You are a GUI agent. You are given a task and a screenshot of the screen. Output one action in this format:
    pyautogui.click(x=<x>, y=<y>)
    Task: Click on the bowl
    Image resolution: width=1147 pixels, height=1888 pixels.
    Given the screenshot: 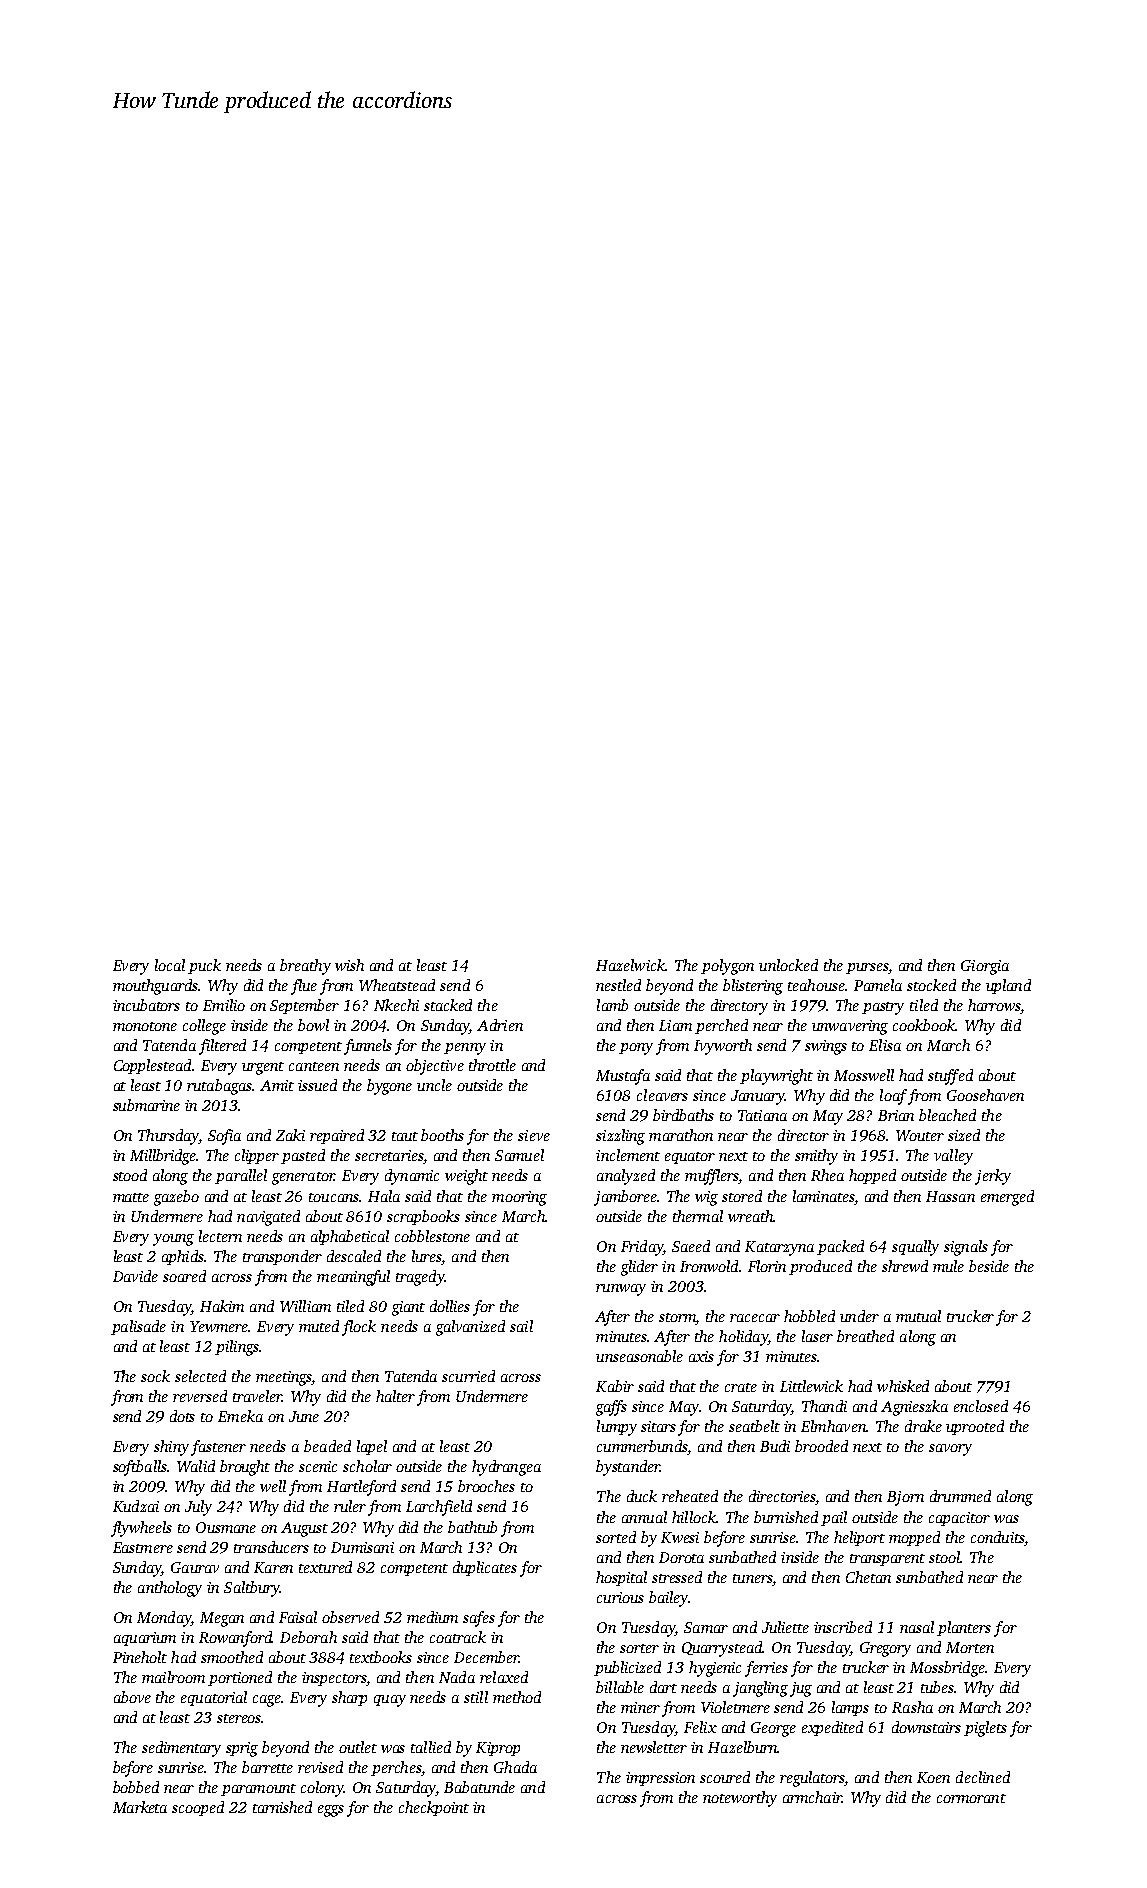 What is the action you would take?
    pyautogui.click(x=313, y=1025)
